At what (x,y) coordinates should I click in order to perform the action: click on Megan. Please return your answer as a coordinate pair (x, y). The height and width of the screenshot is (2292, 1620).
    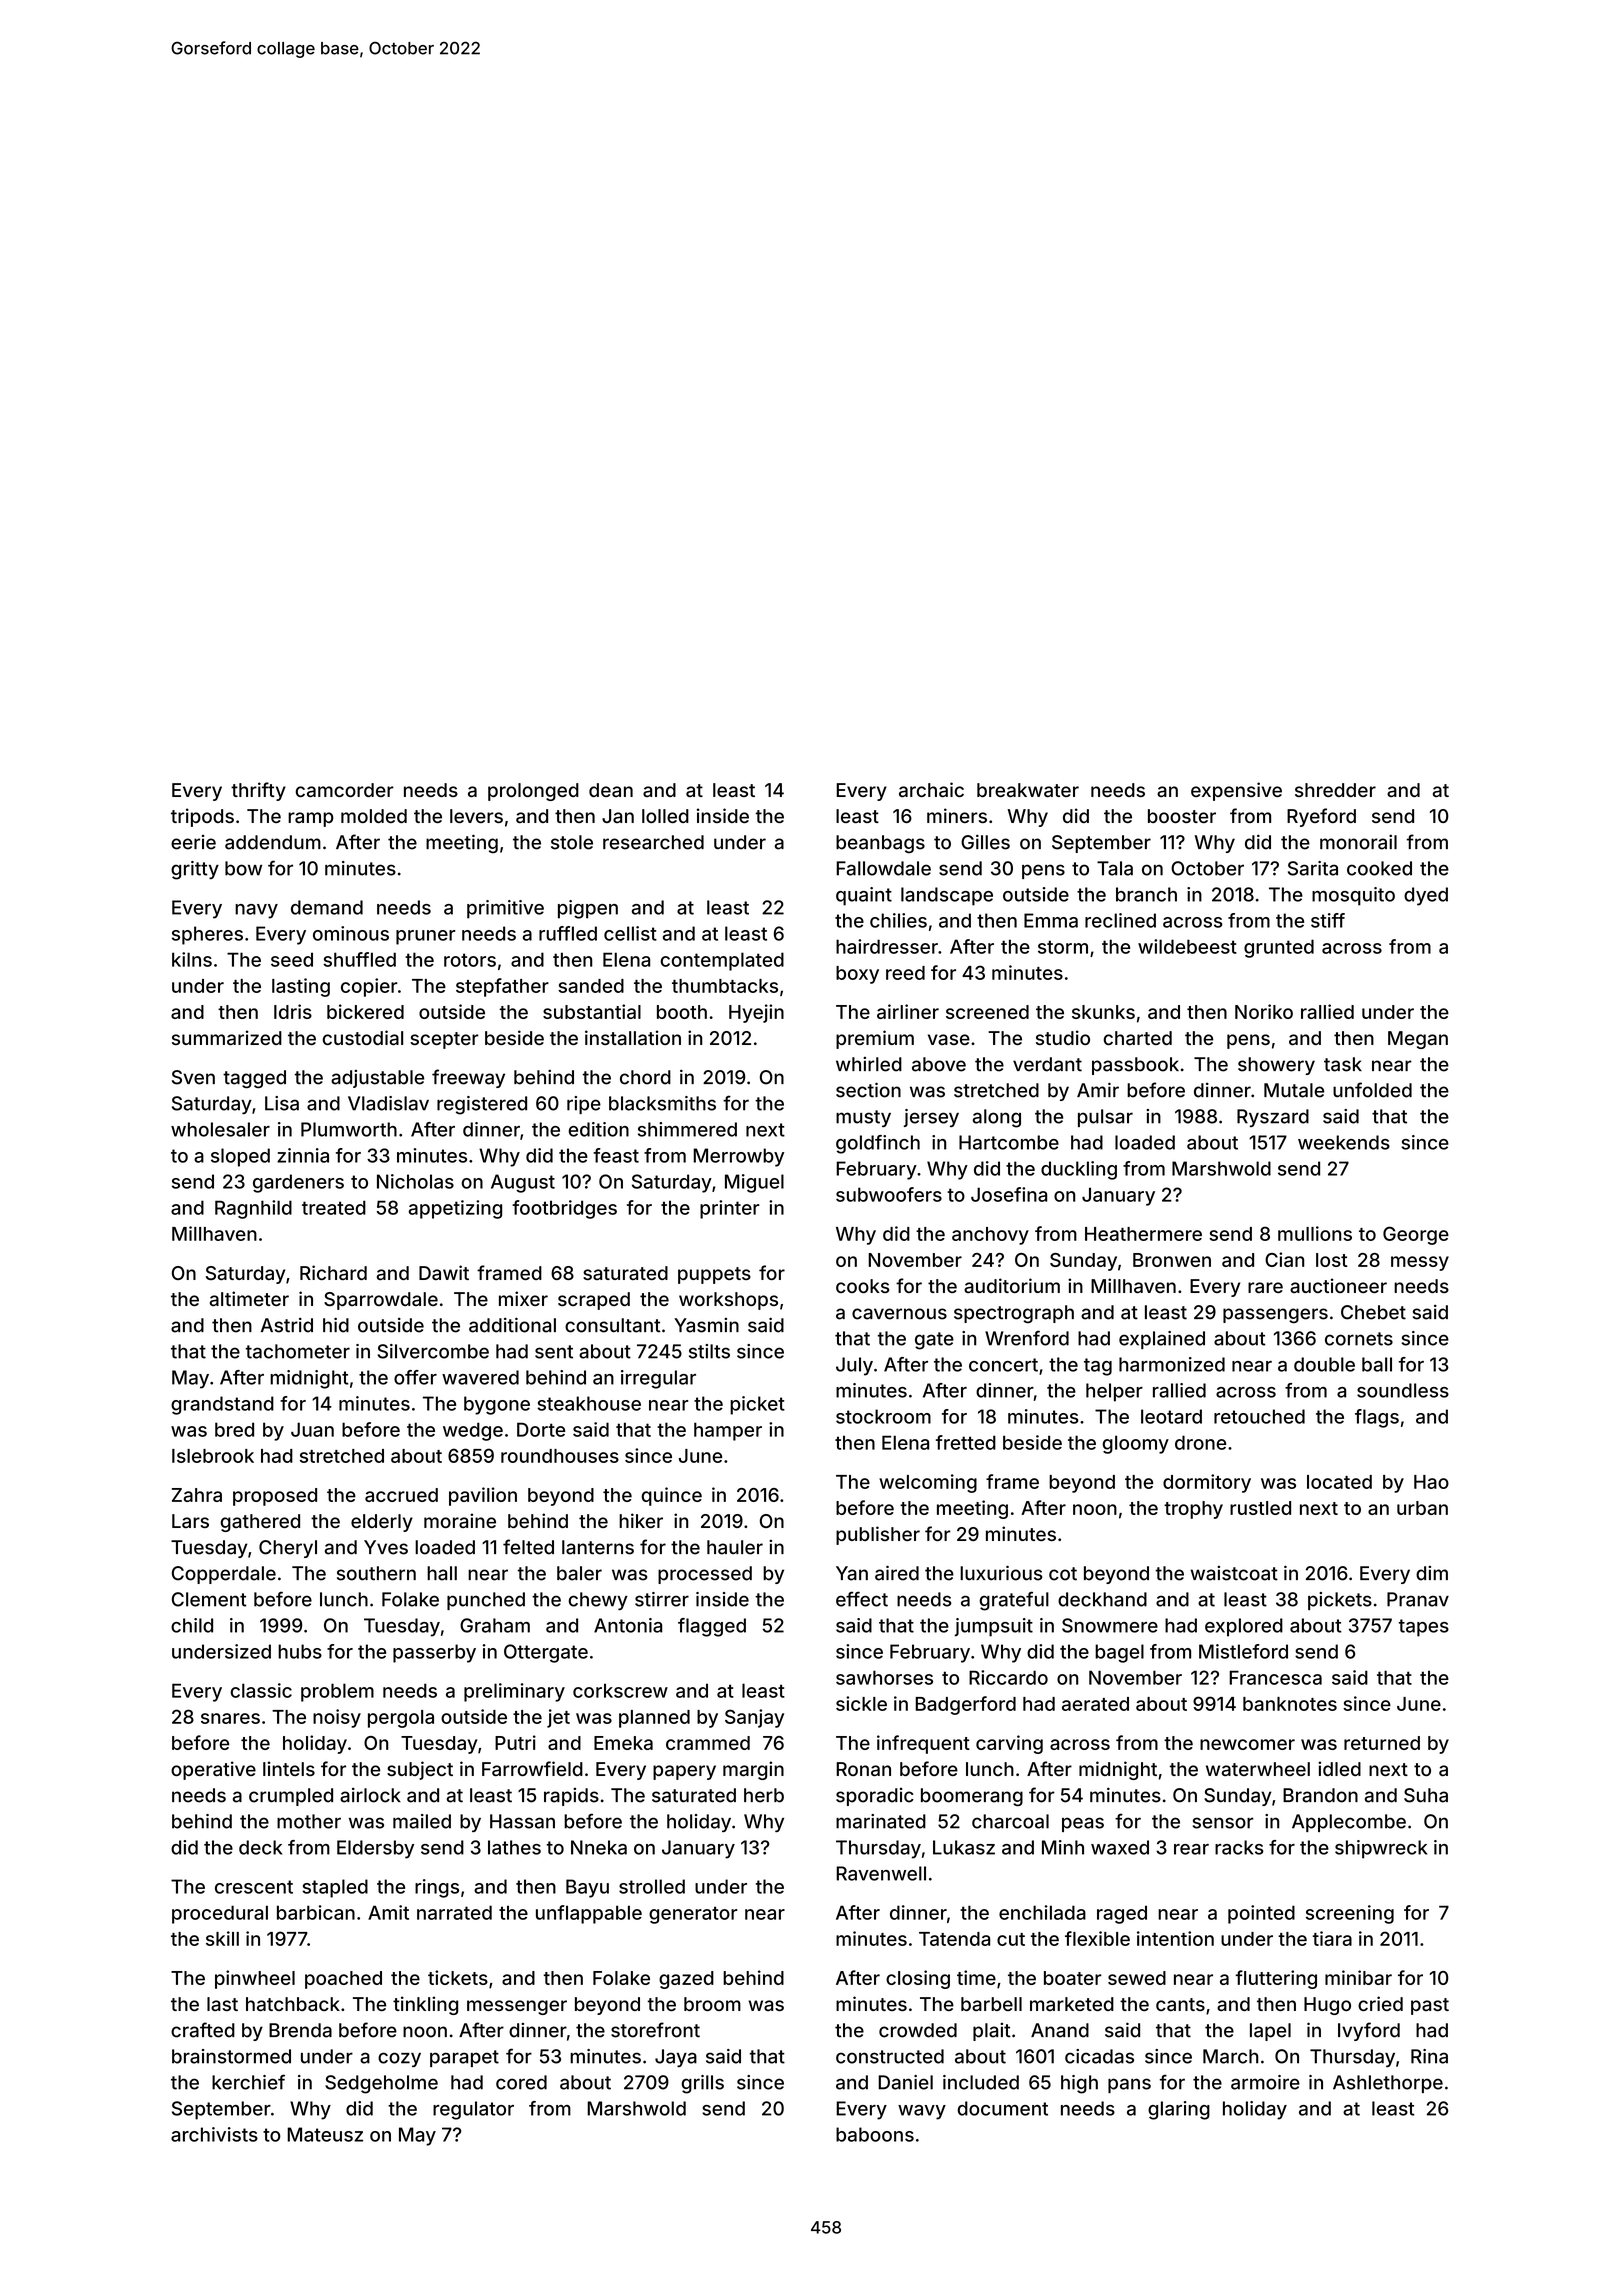
    Looking at the image, I should click on (1418, 1040).
